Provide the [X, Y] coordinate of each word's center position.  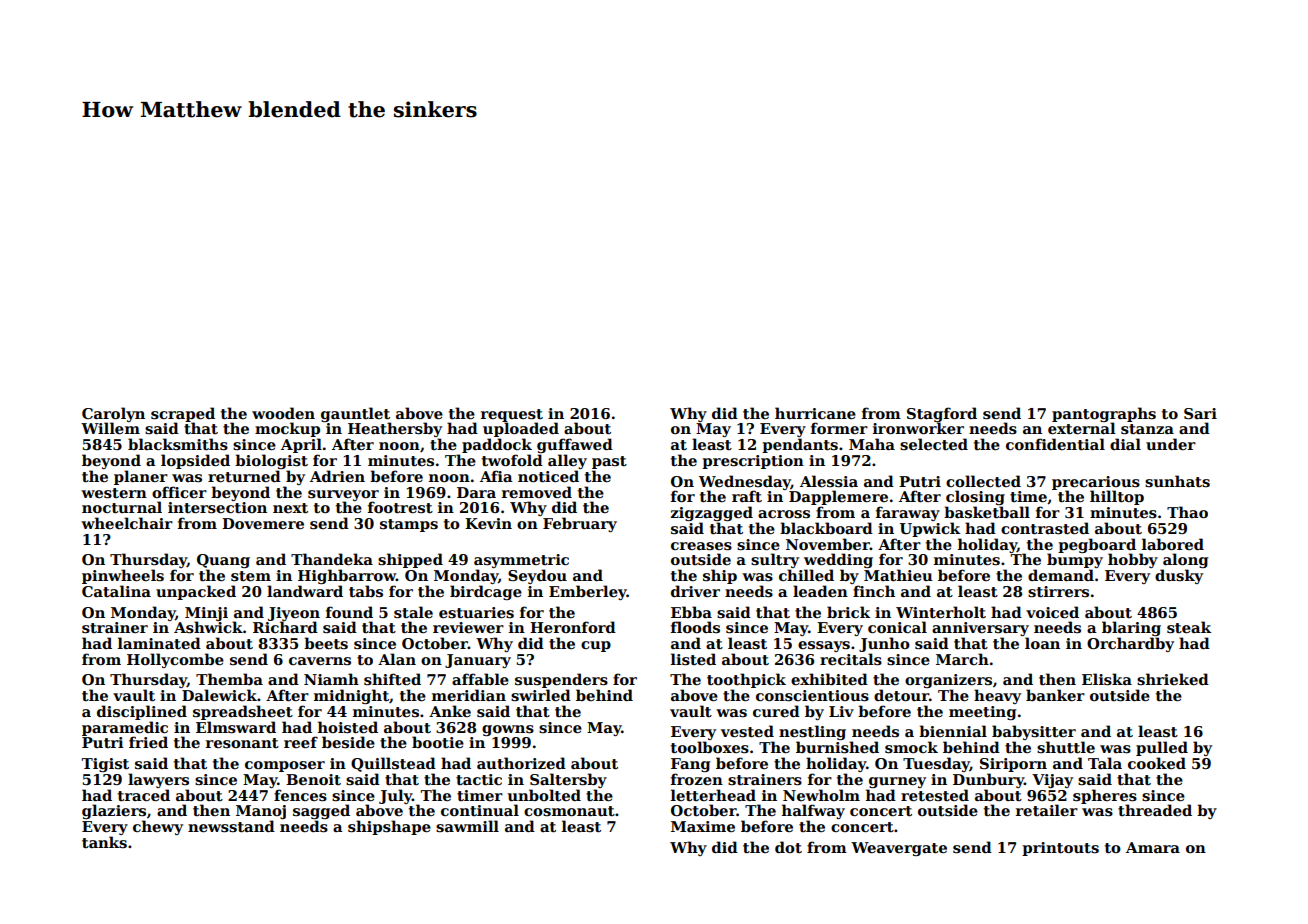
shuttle [1066, 747]
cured [776, 711]
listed [693, 659]
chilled [806, 575]
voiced [1052, 612]
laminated [159, 643]
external [1082, 428]
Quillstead [393, 764]
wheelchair [127, 523]
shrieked [1173, 679]
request [512, 416]
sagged [321, 811]
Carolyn [113, 415]
